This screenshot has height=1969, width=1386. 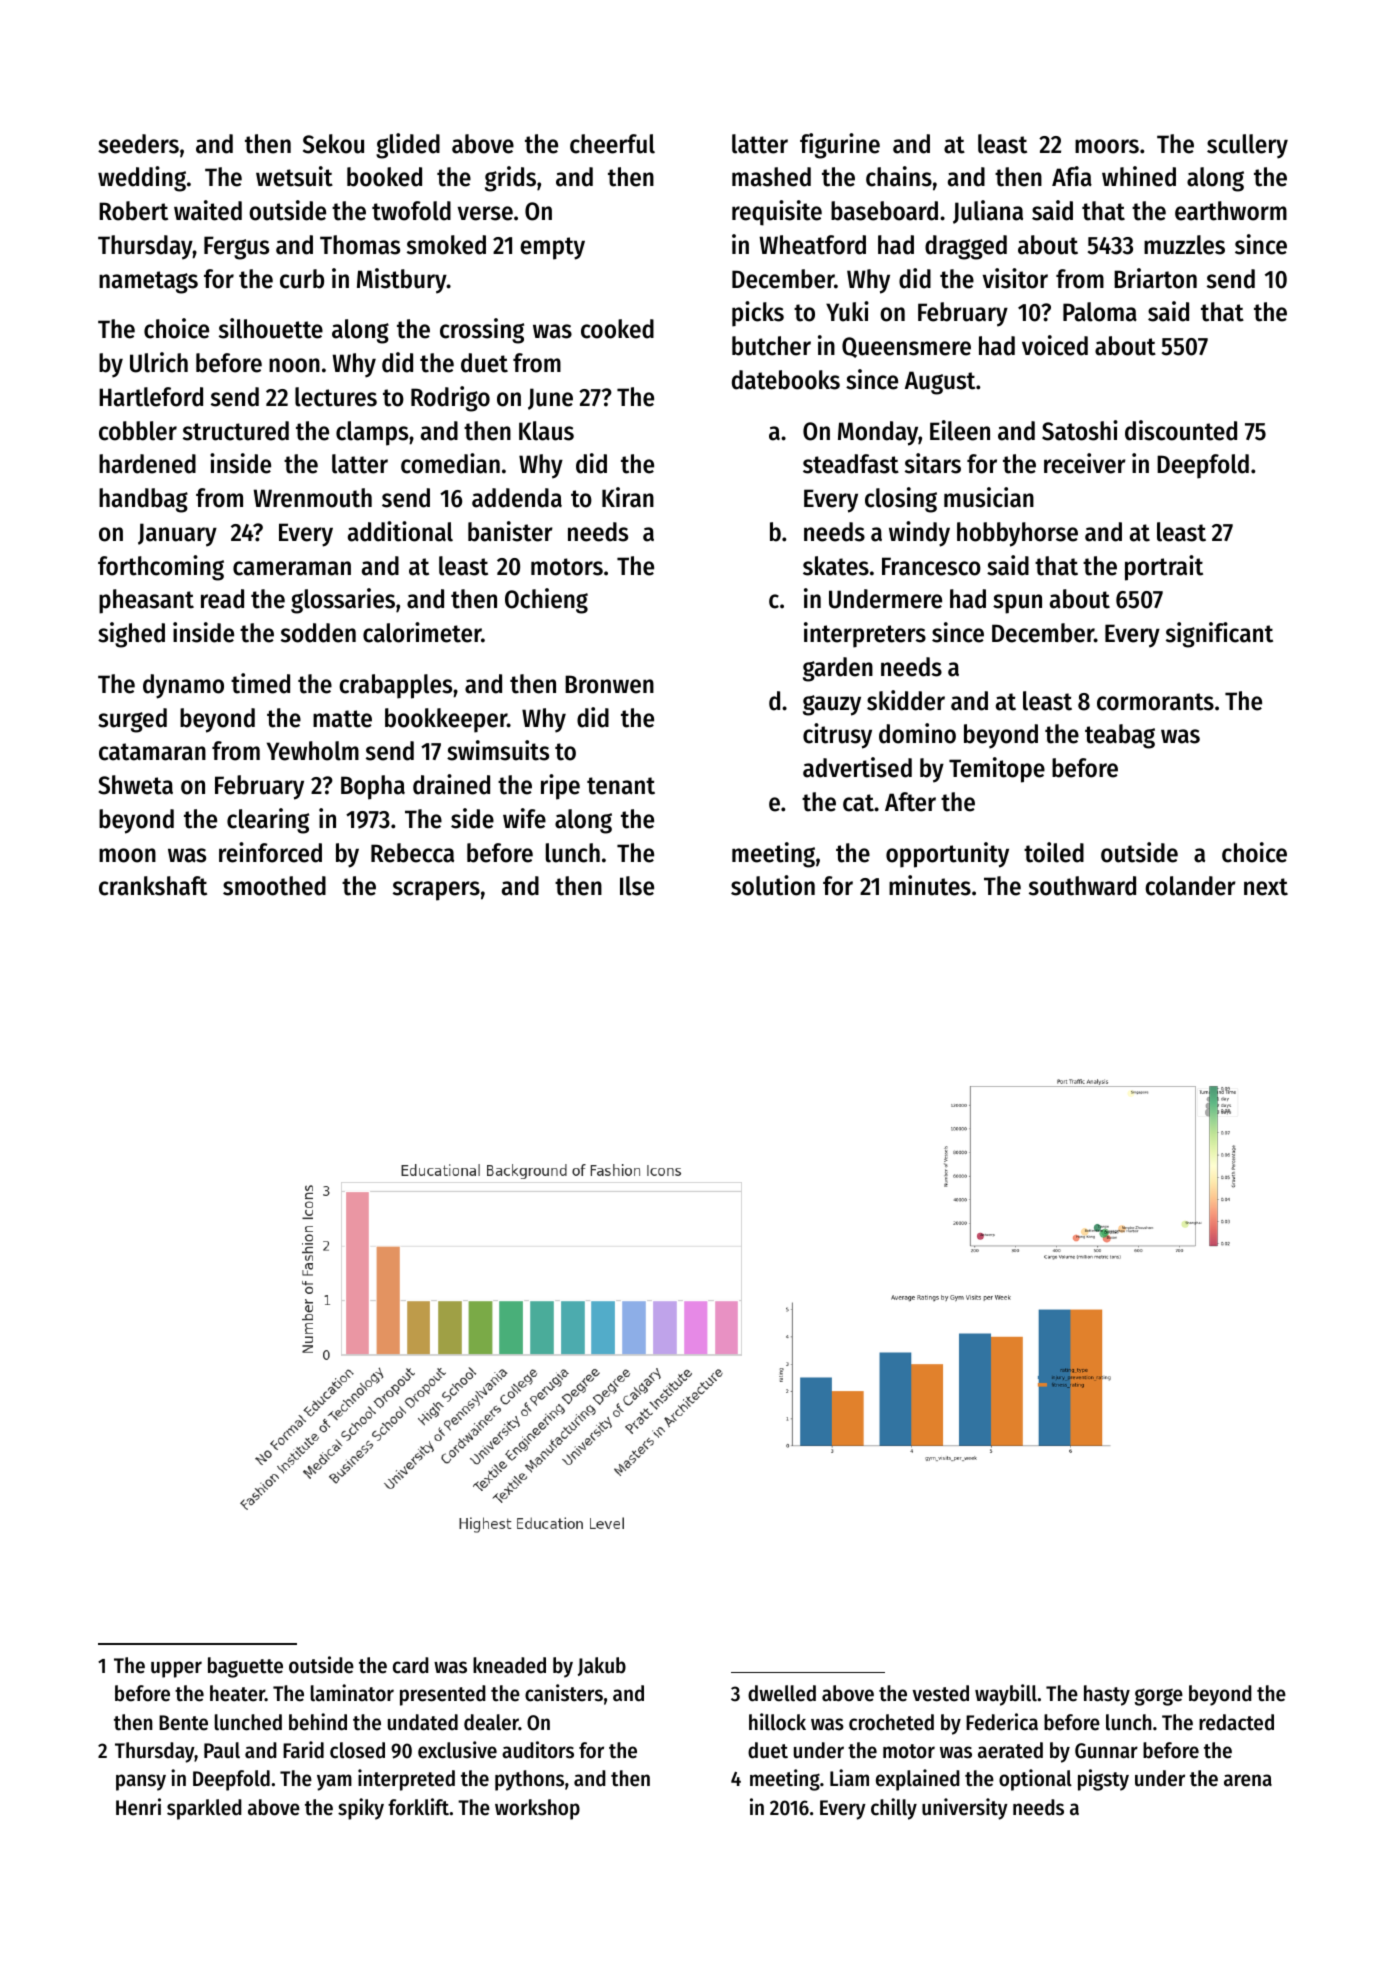 I want to click on scrapers, so click(x=436, y=891).
